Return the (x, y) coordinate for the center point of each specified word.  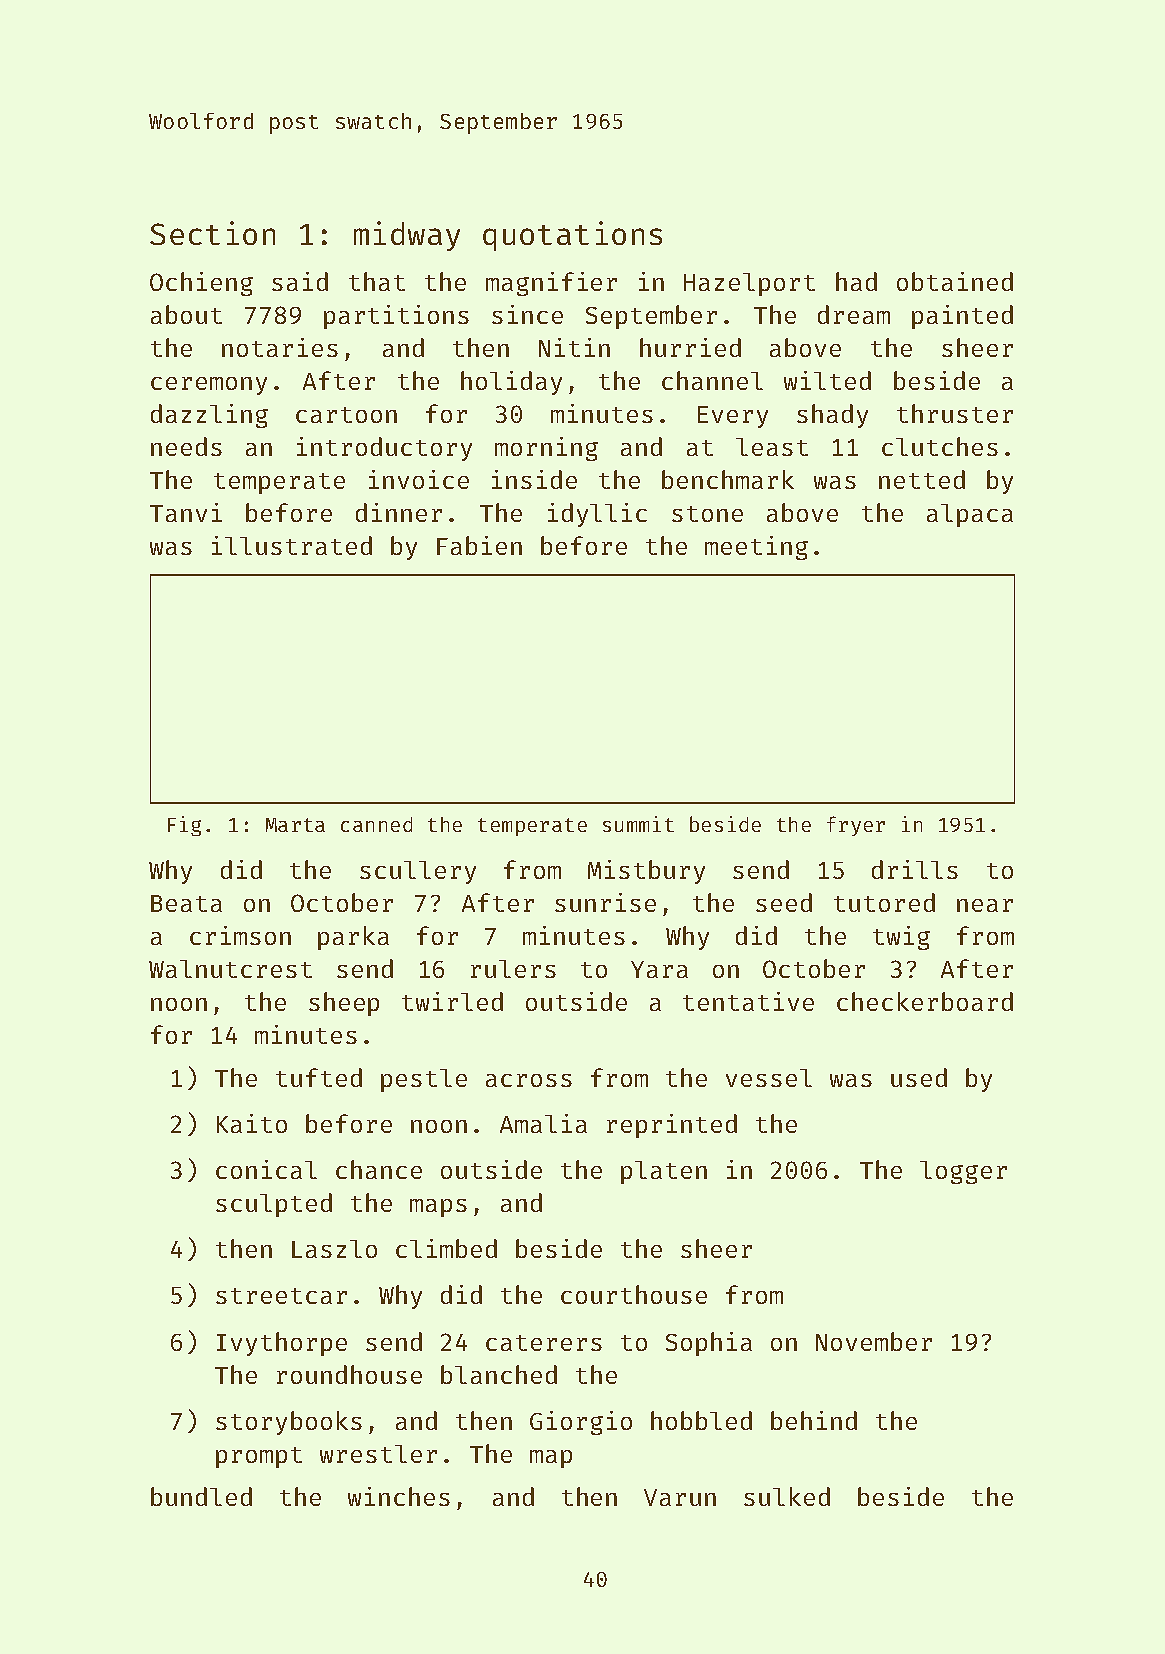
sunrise (605, 902)
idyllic (597, 515)
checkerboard (925, 1001)
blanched (499, 1374)
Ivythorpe (282, 1344)
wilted (827, 380)
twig (901, 938)
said (300, 281)
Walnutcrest (230, 969)
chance (379, 1169)
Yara (659, 969)
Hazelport (749, 284)
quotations (572, 236)
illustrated (292, 545)
